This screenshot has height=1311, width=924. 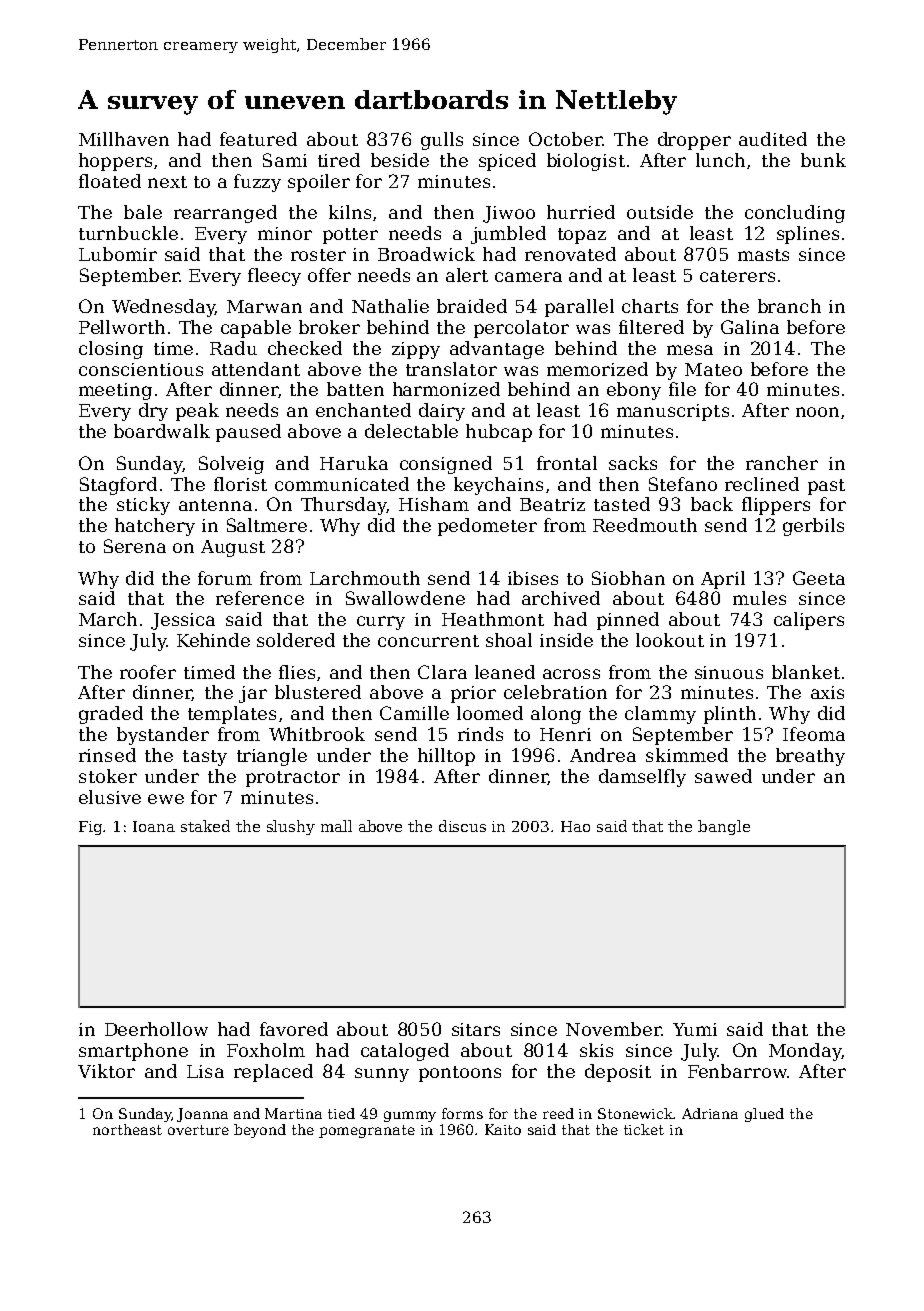 What do you see at coordinates (367, 1131) in the screenshot?
I see `pomegranate` at bounding box center [367, 1131].
